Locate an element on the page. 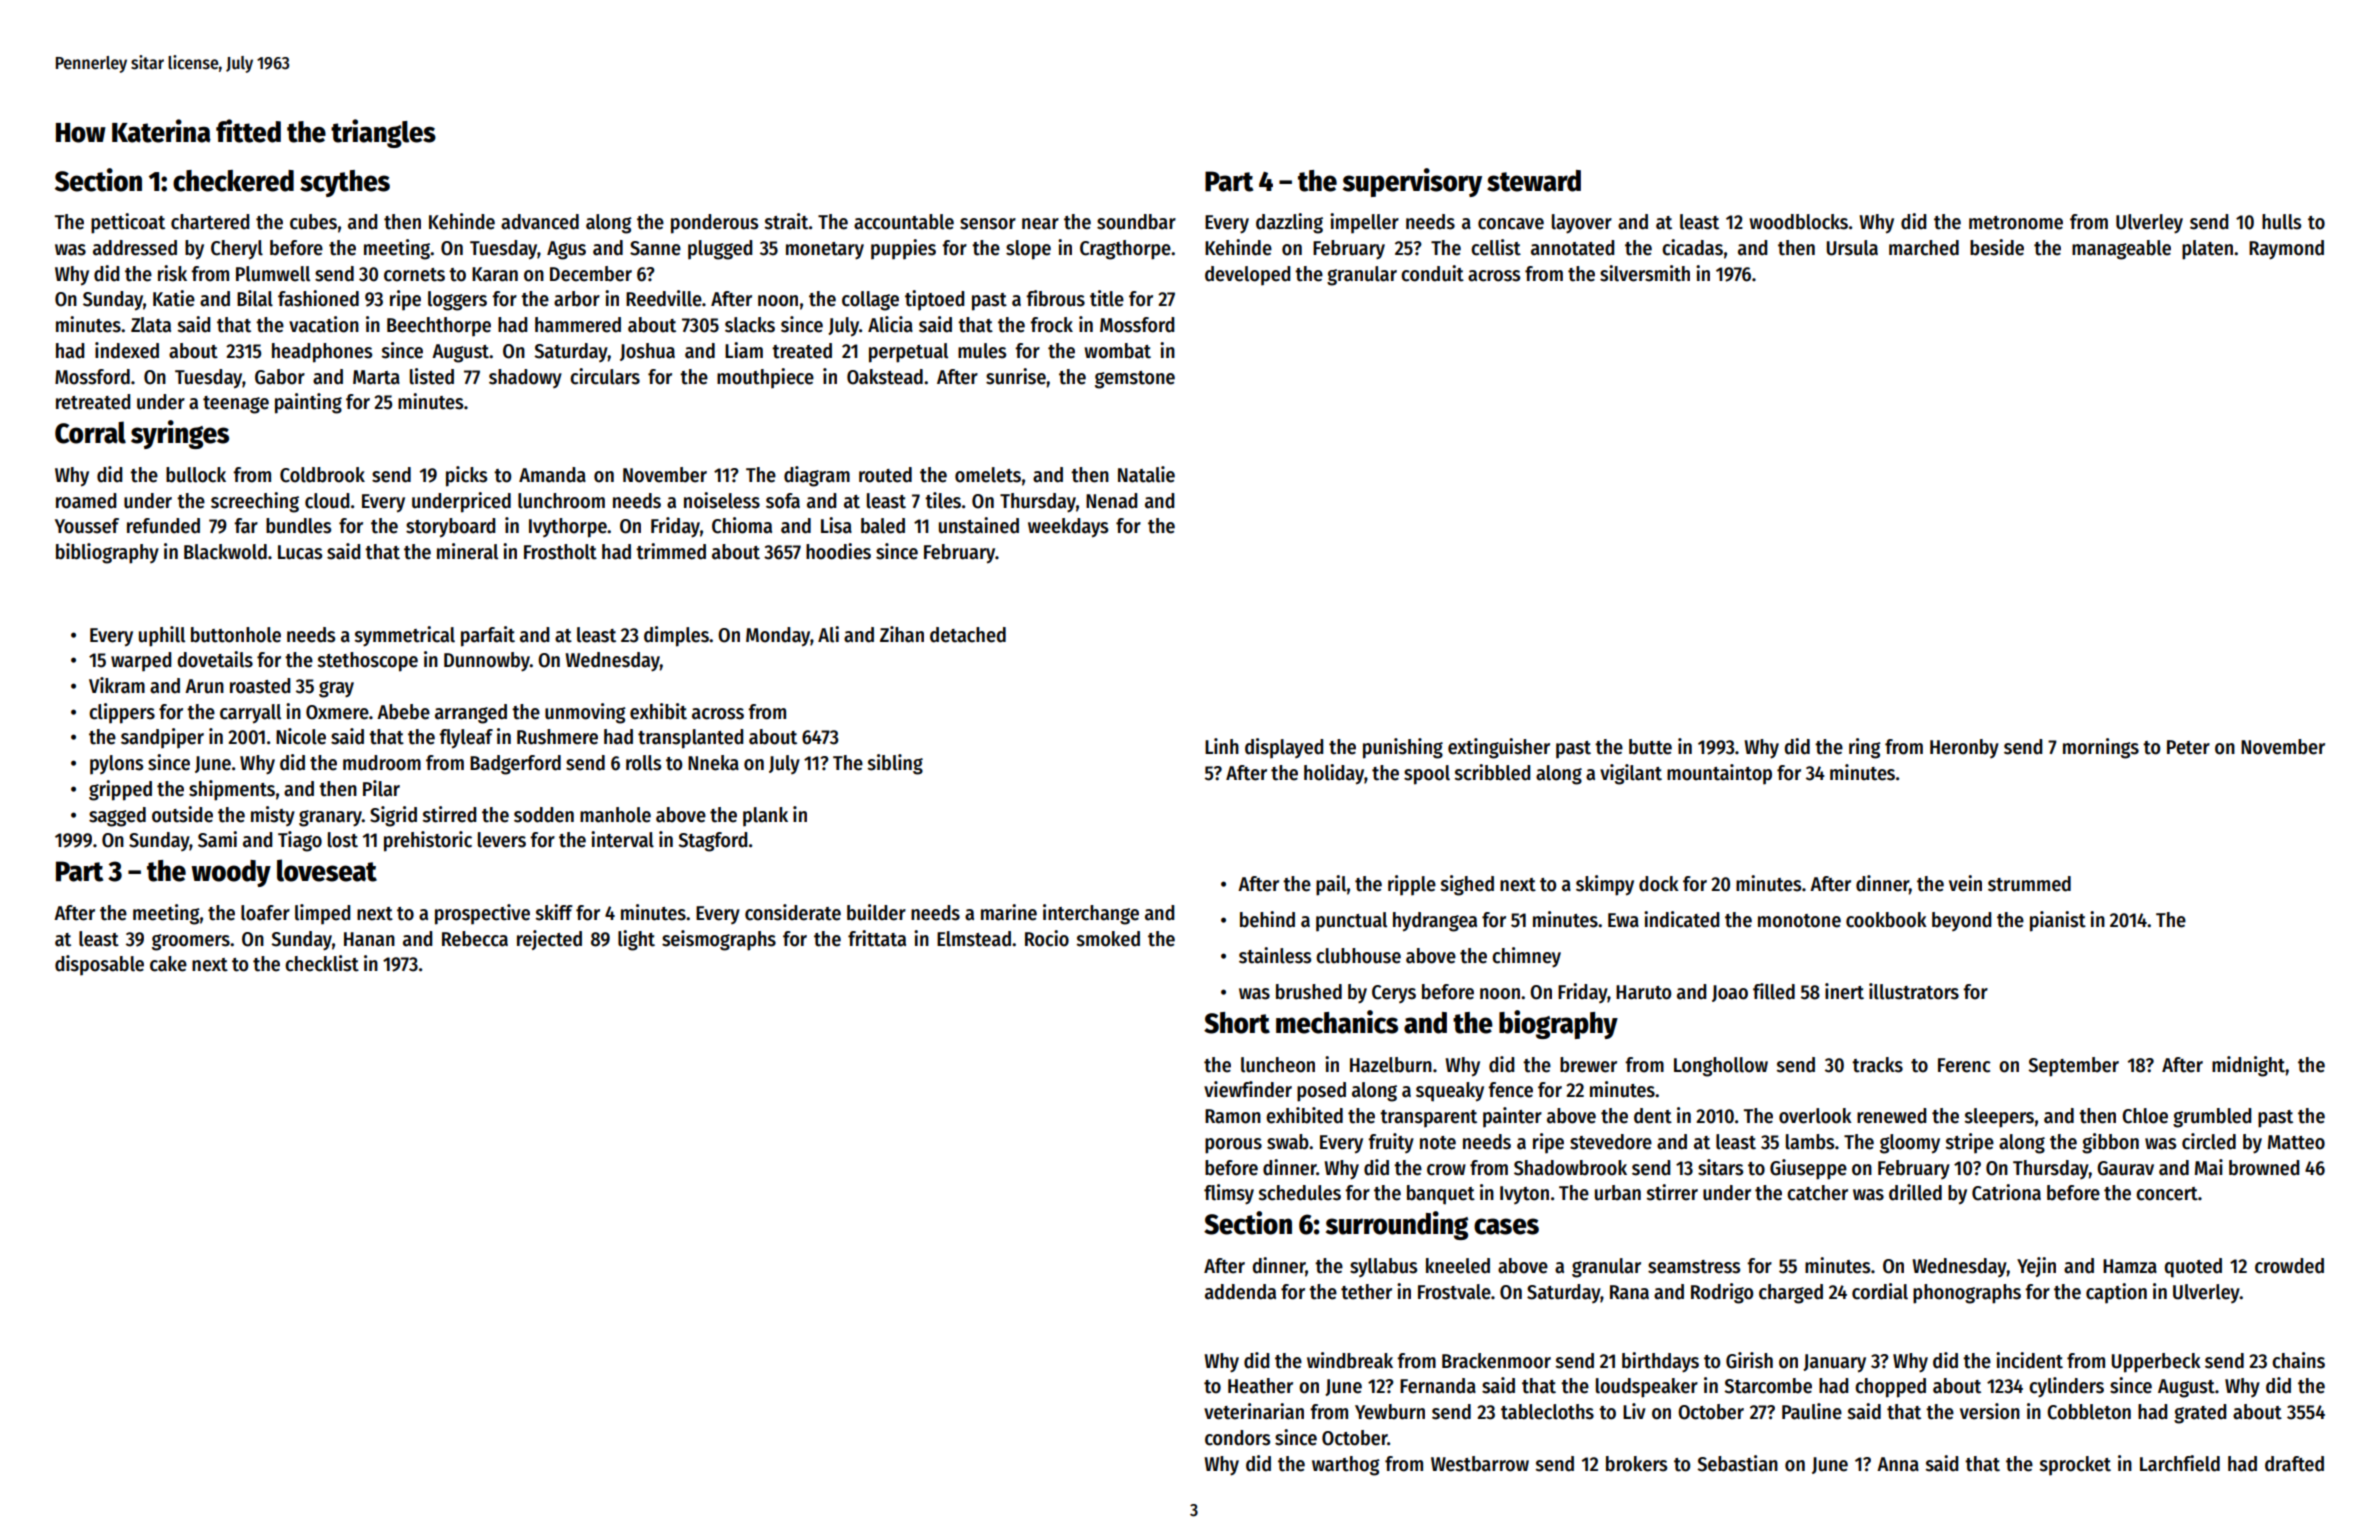  Linh is located at coordinates (1222, 746).
